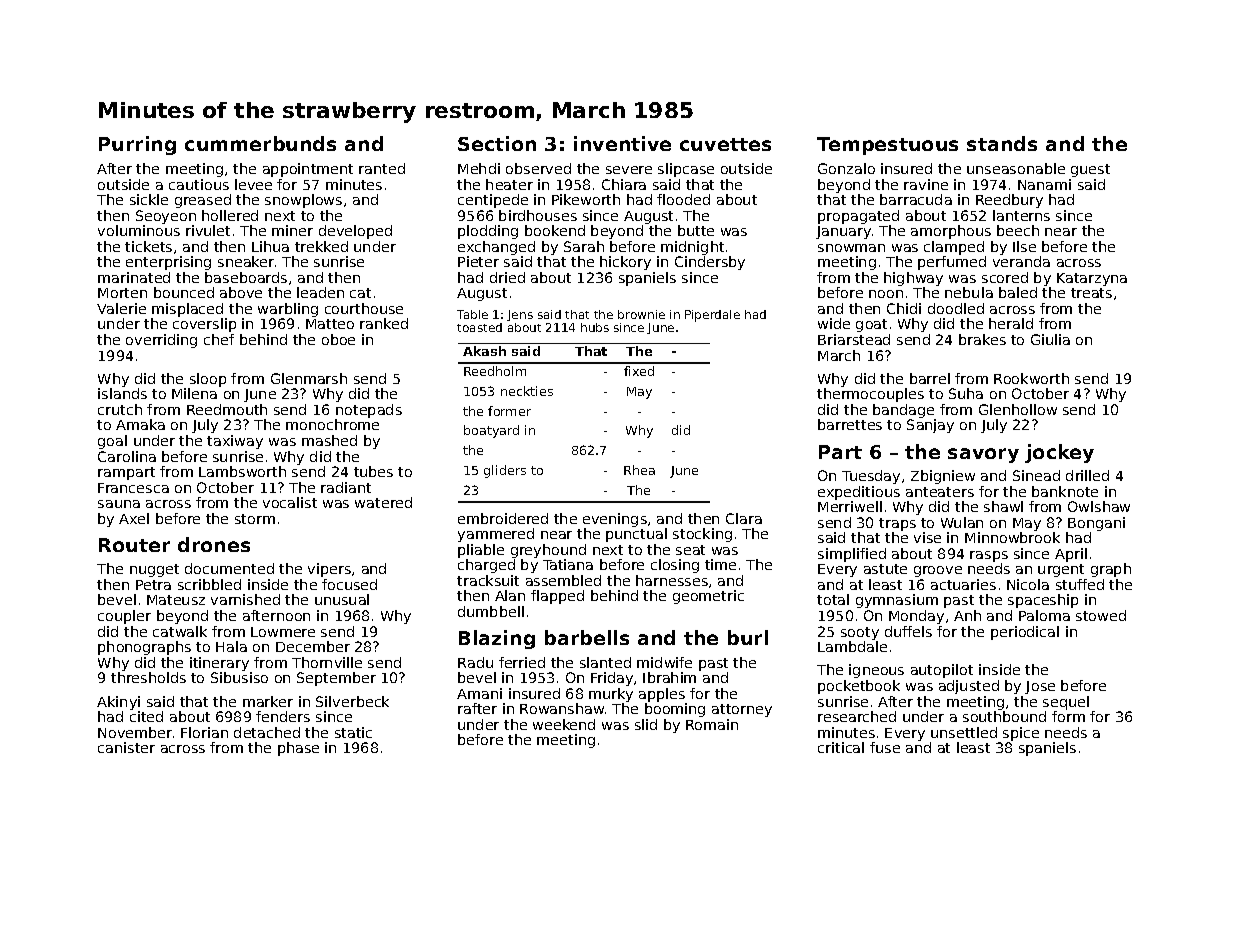  Describe the element at coordinates (120, 409) in the document. I see `crutch` at that location.
